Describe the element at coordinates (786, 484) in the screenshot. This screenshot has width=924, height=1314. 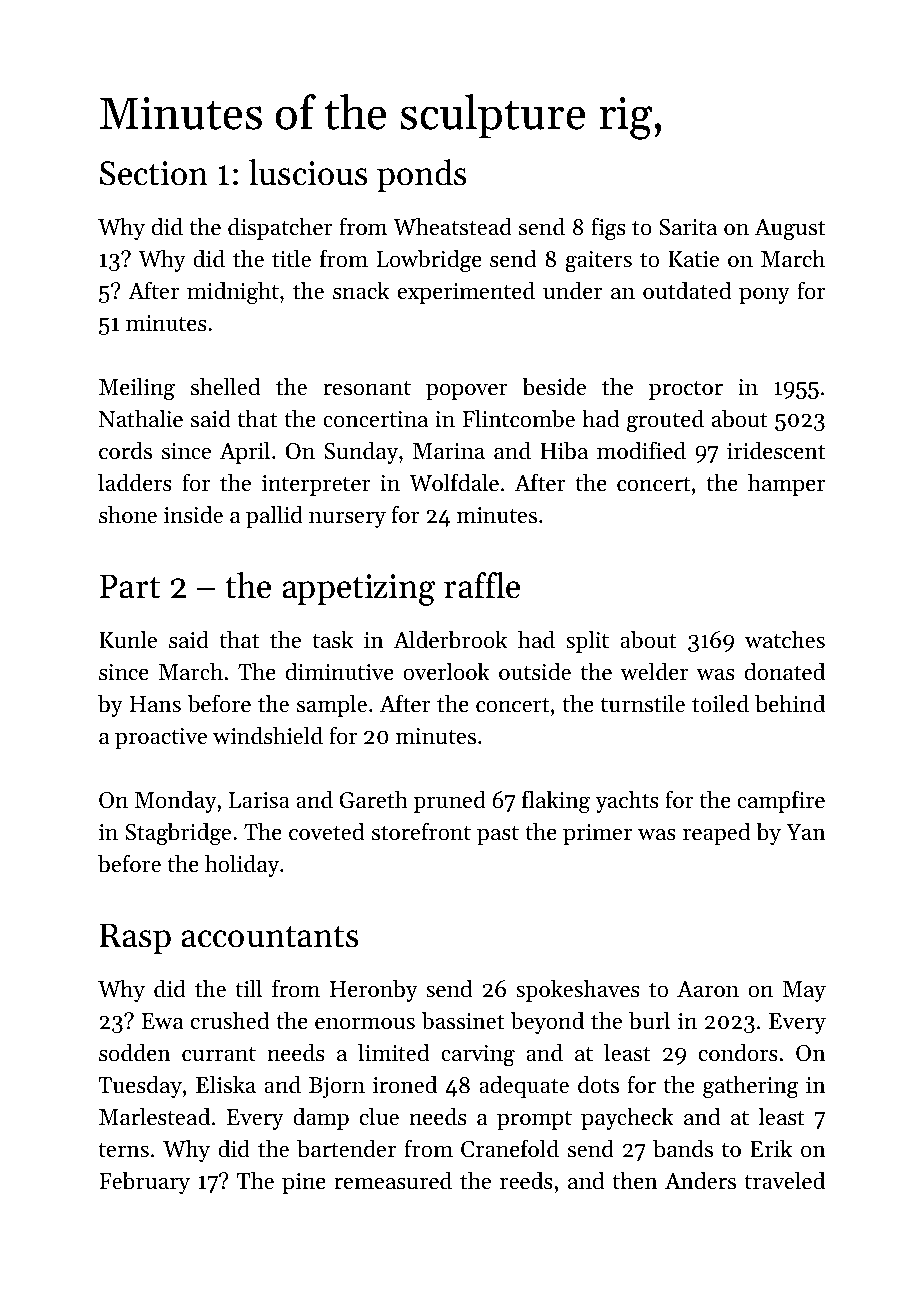
I see `hamper` at that location.
